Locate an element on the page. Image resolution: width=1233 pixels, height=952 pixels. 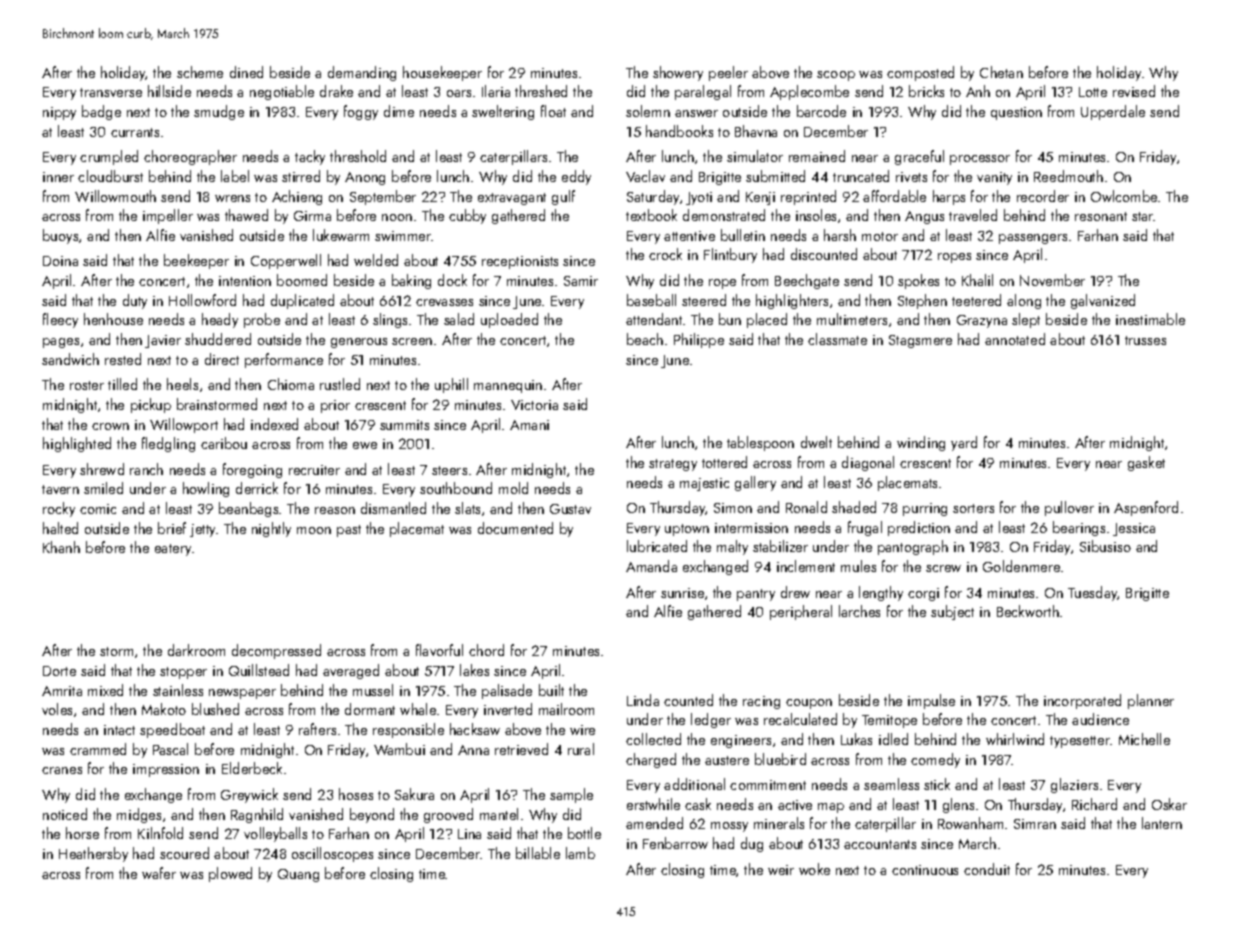
recalculated is located at coordinates (800, 719).
